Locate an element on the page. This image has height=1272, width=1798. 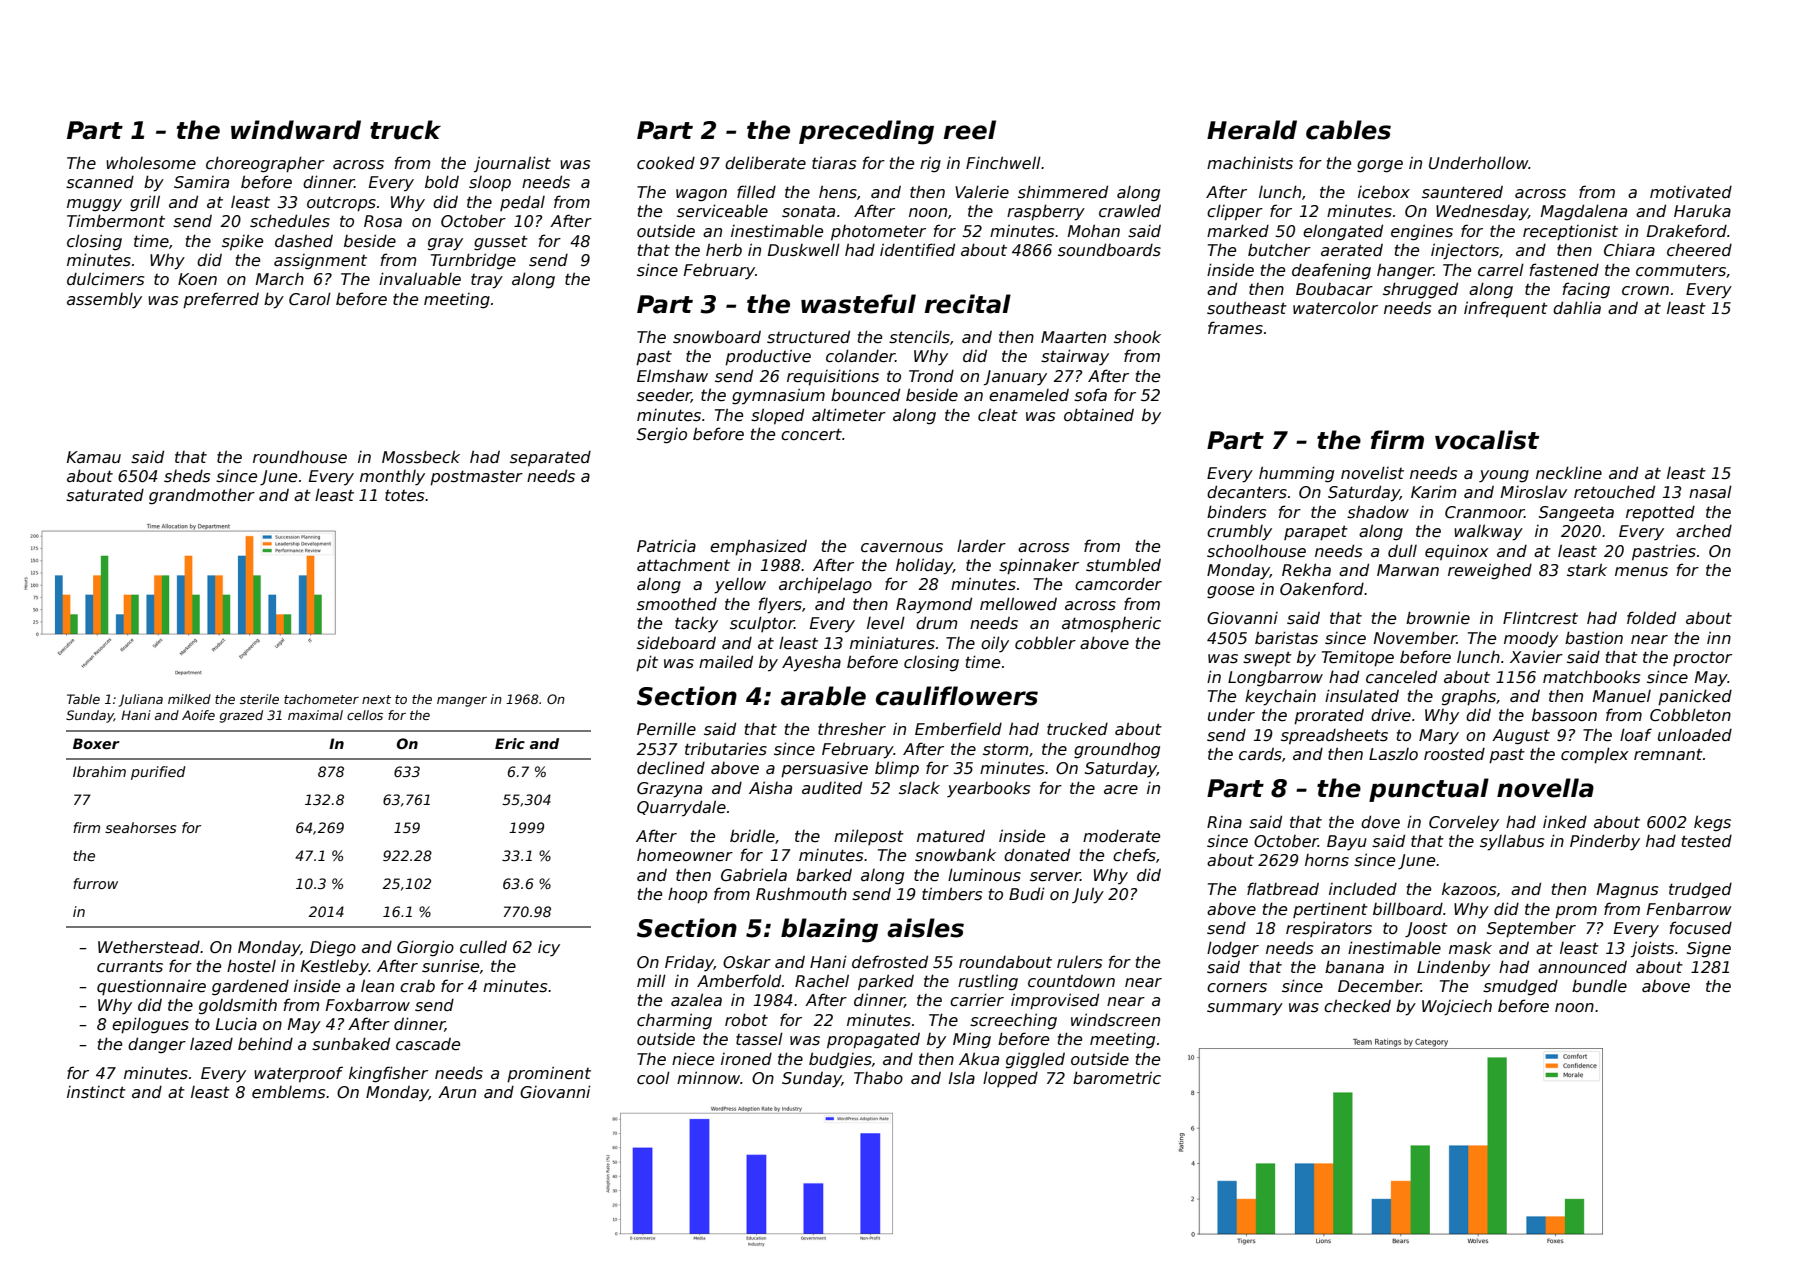
instinct is located at coordinates (96, 1092).
